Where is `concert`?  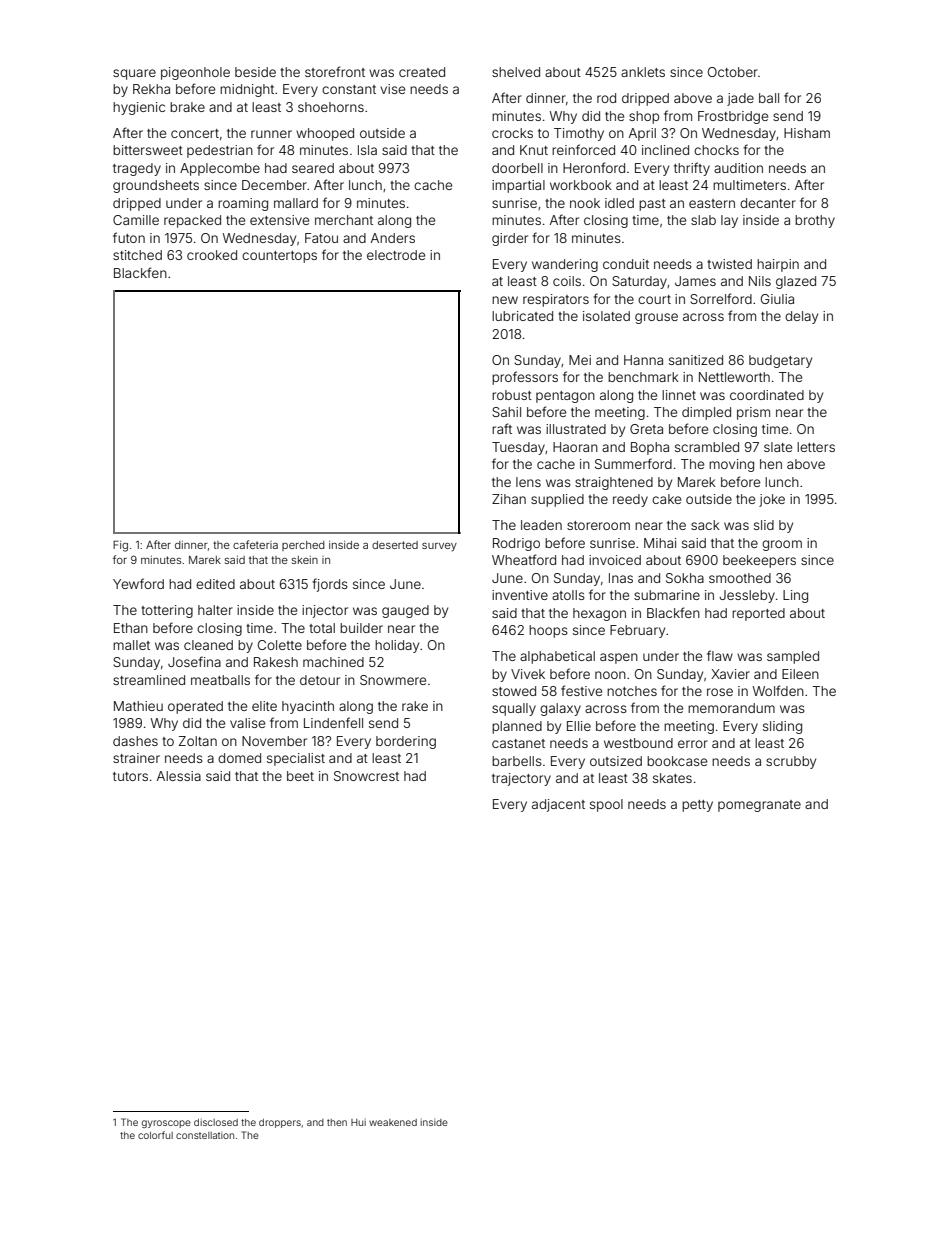
concert is located at coordinates (195, 133).
